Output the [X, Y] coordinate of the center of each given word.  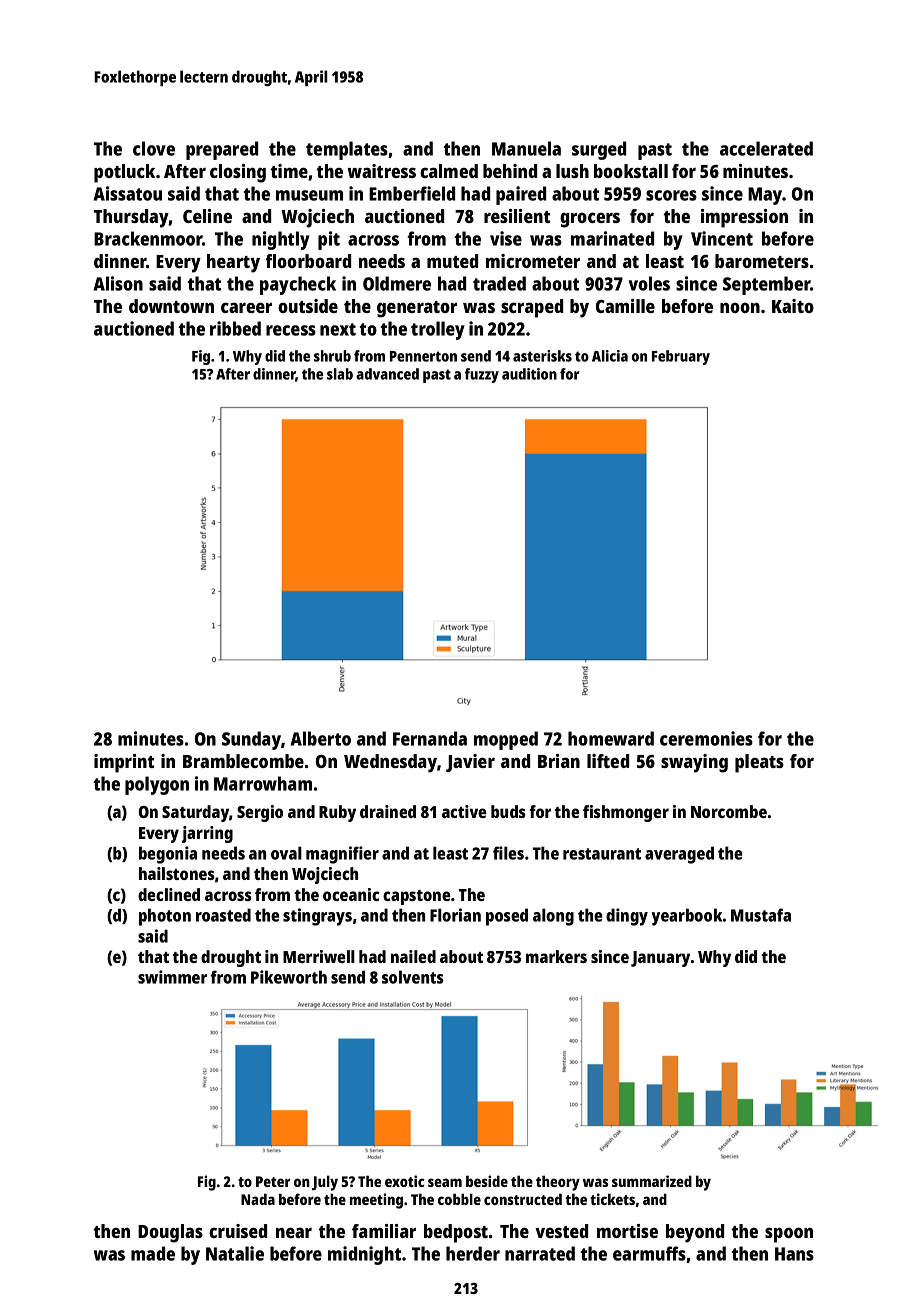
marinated [612, 238]
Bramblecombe [243, 761]
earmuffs [649, 1253]
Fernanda [430, 738]
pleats [759, 763]
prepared [222, 150]
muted [452, 261]
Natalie [235, 1253]
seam [445, 1182]
